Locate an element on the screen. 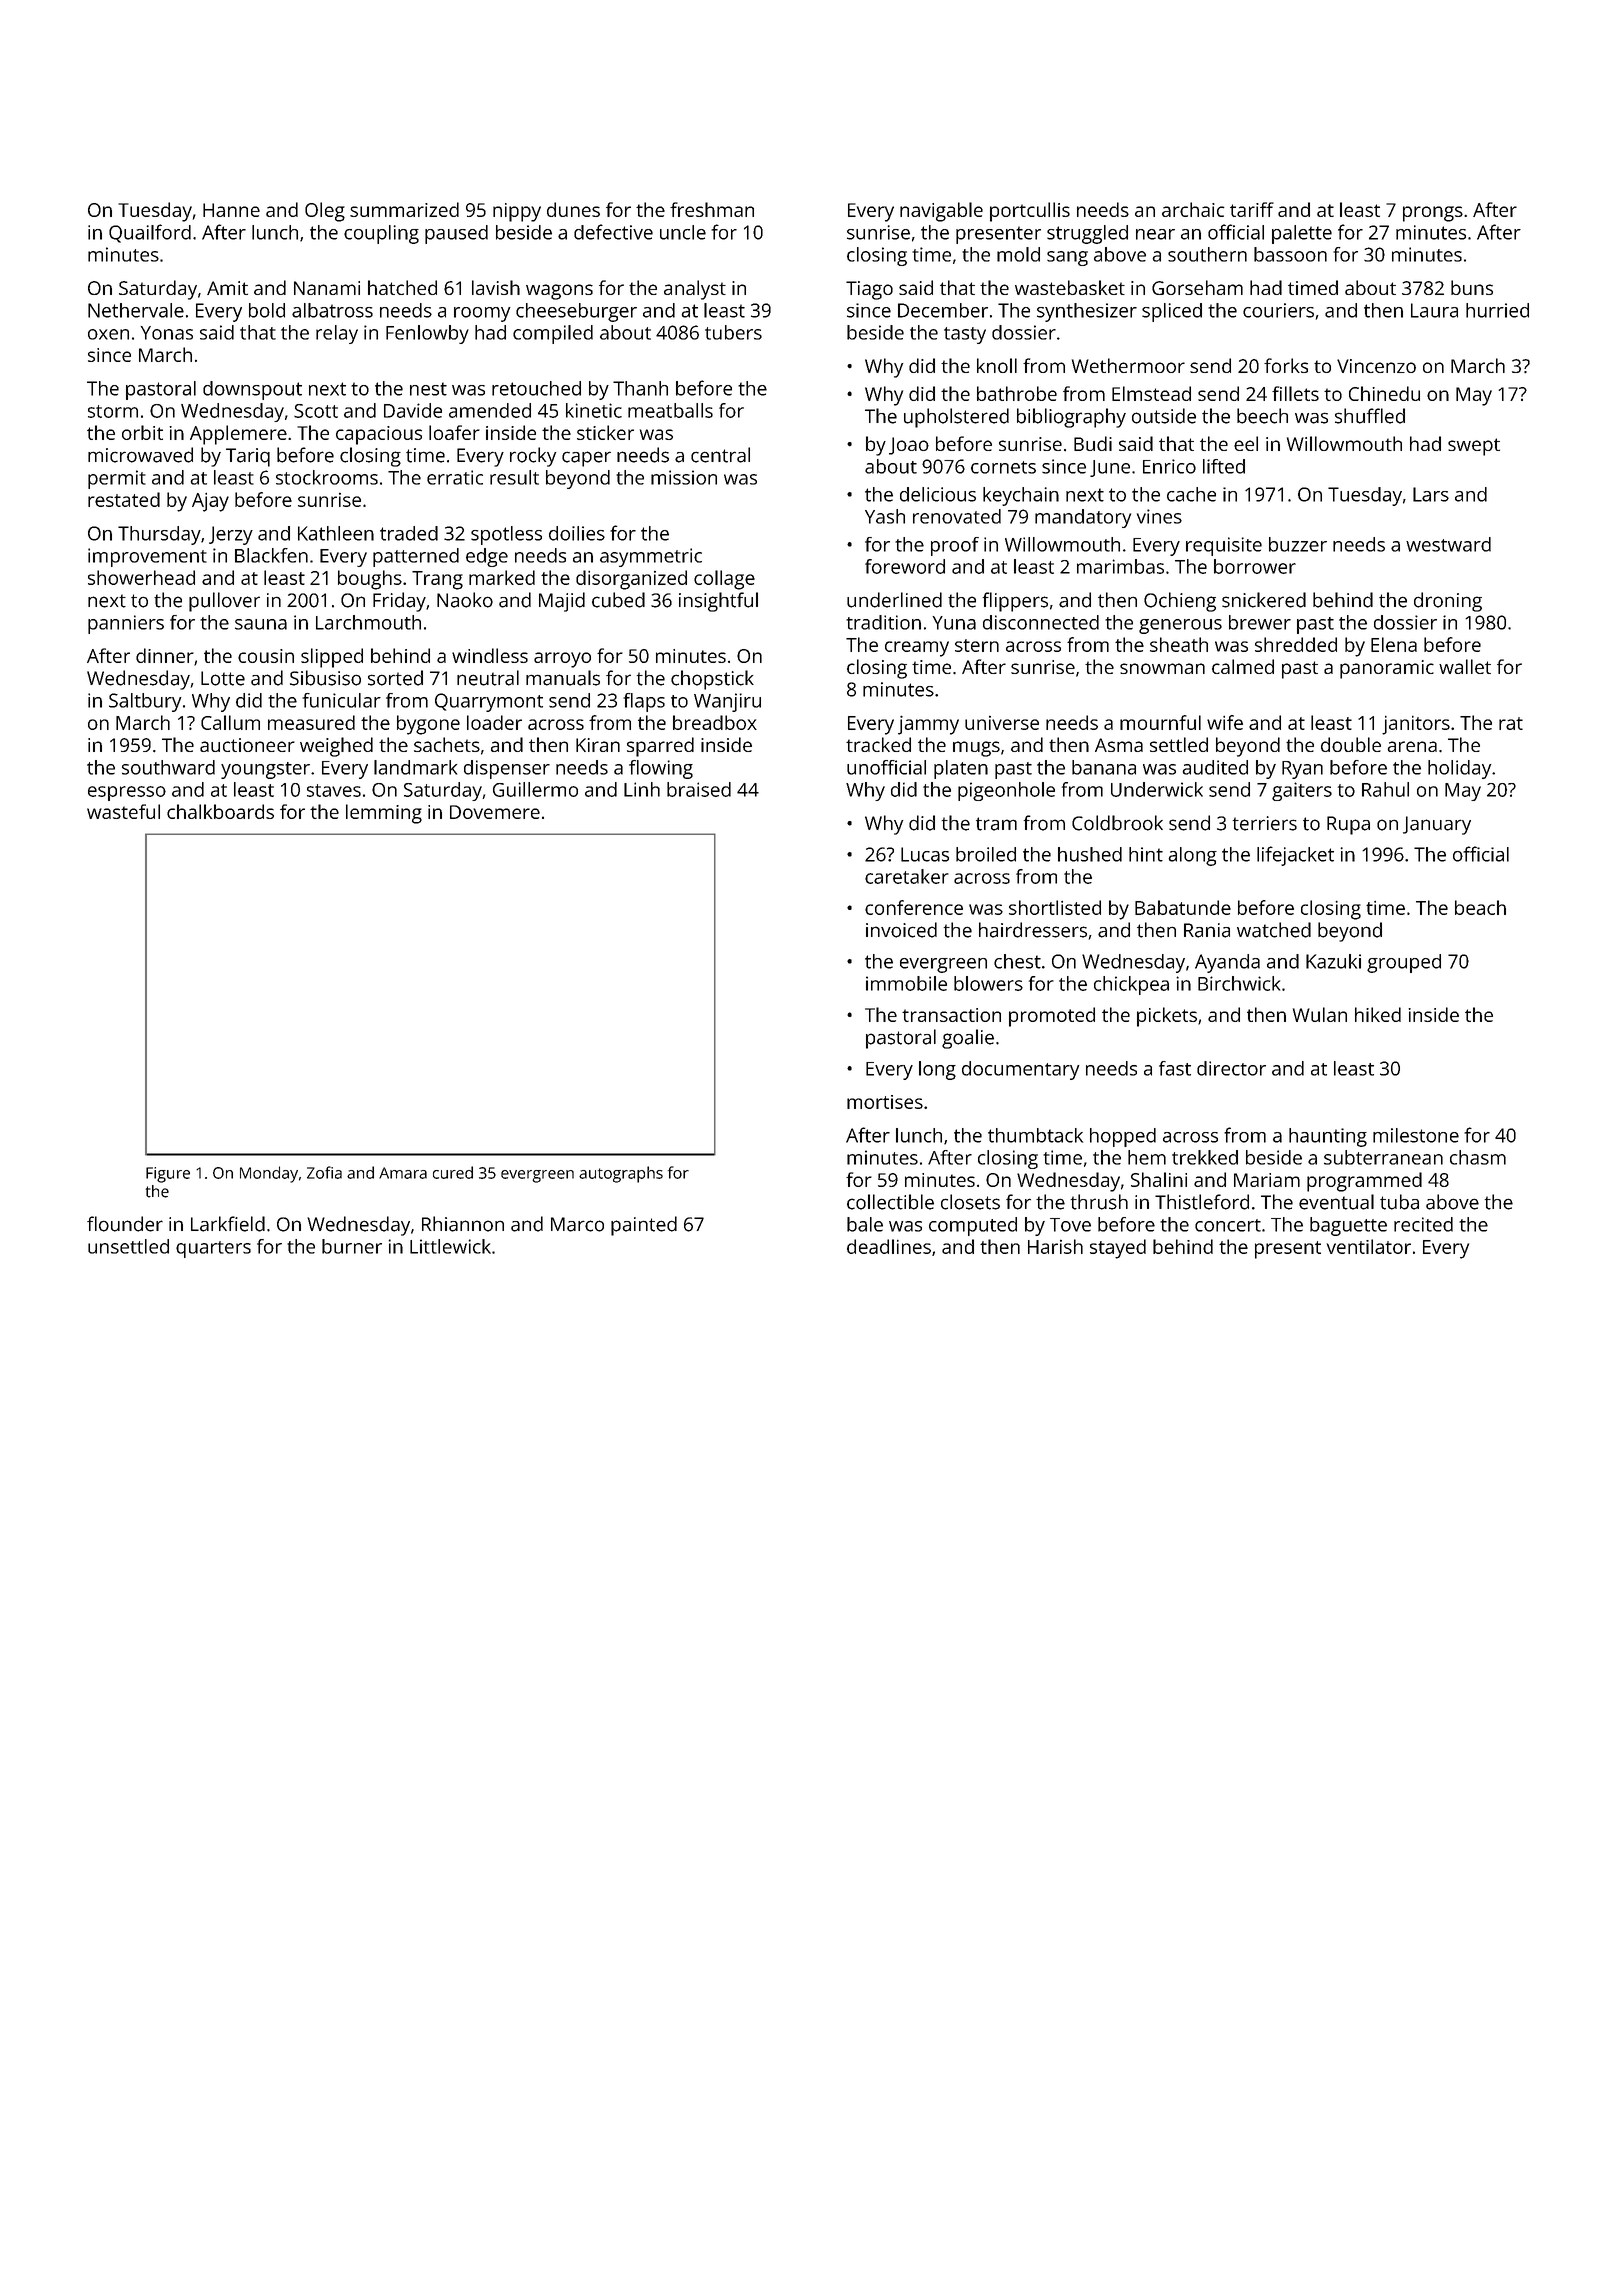 Image resolution: width=1620 pixels, height=2292 pixels. caper is located at coordinates (586, 459).
